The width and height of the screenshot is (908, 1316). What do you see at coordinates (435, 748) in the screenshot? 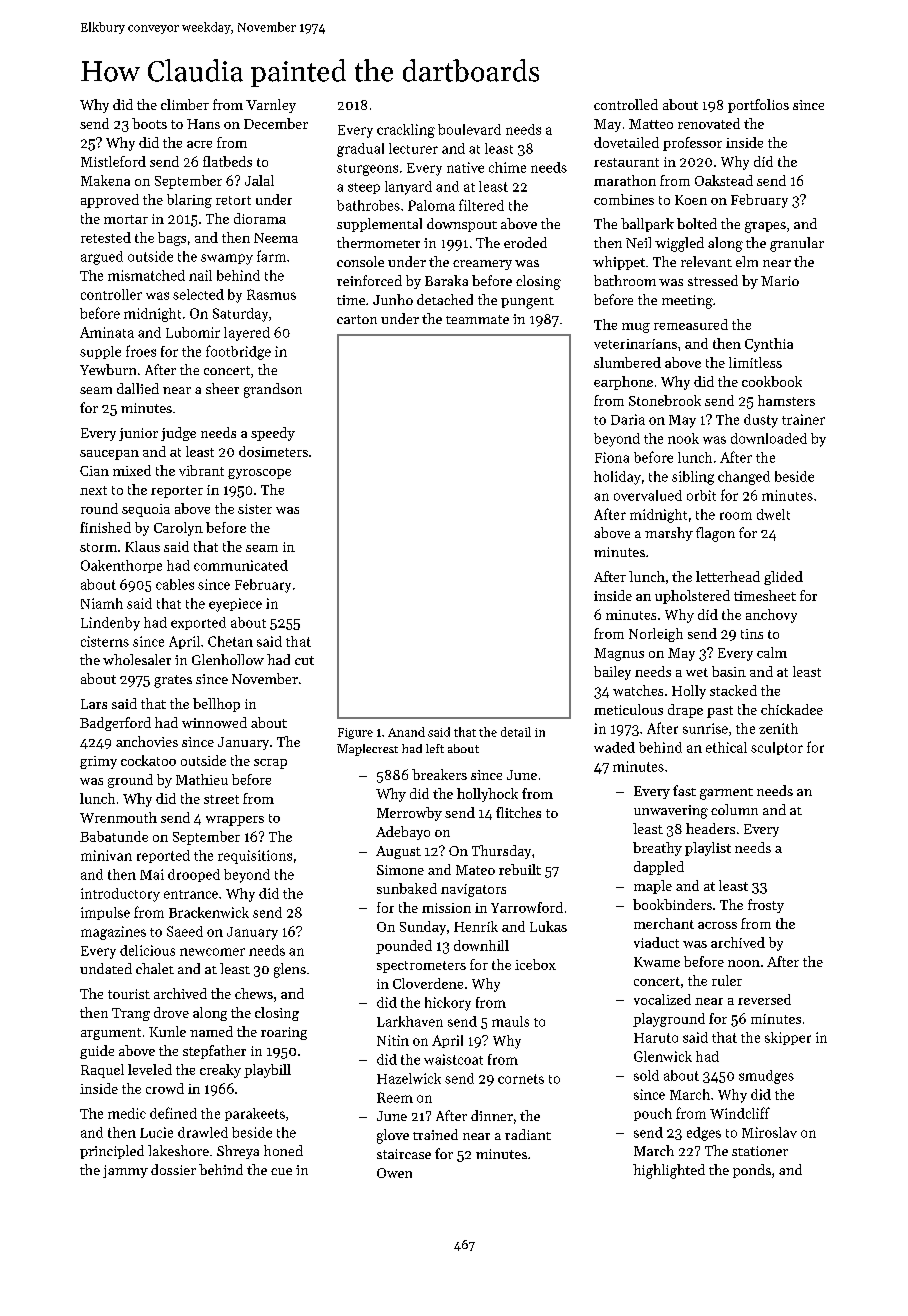
I see `left` at bounding box center [435, 748].
